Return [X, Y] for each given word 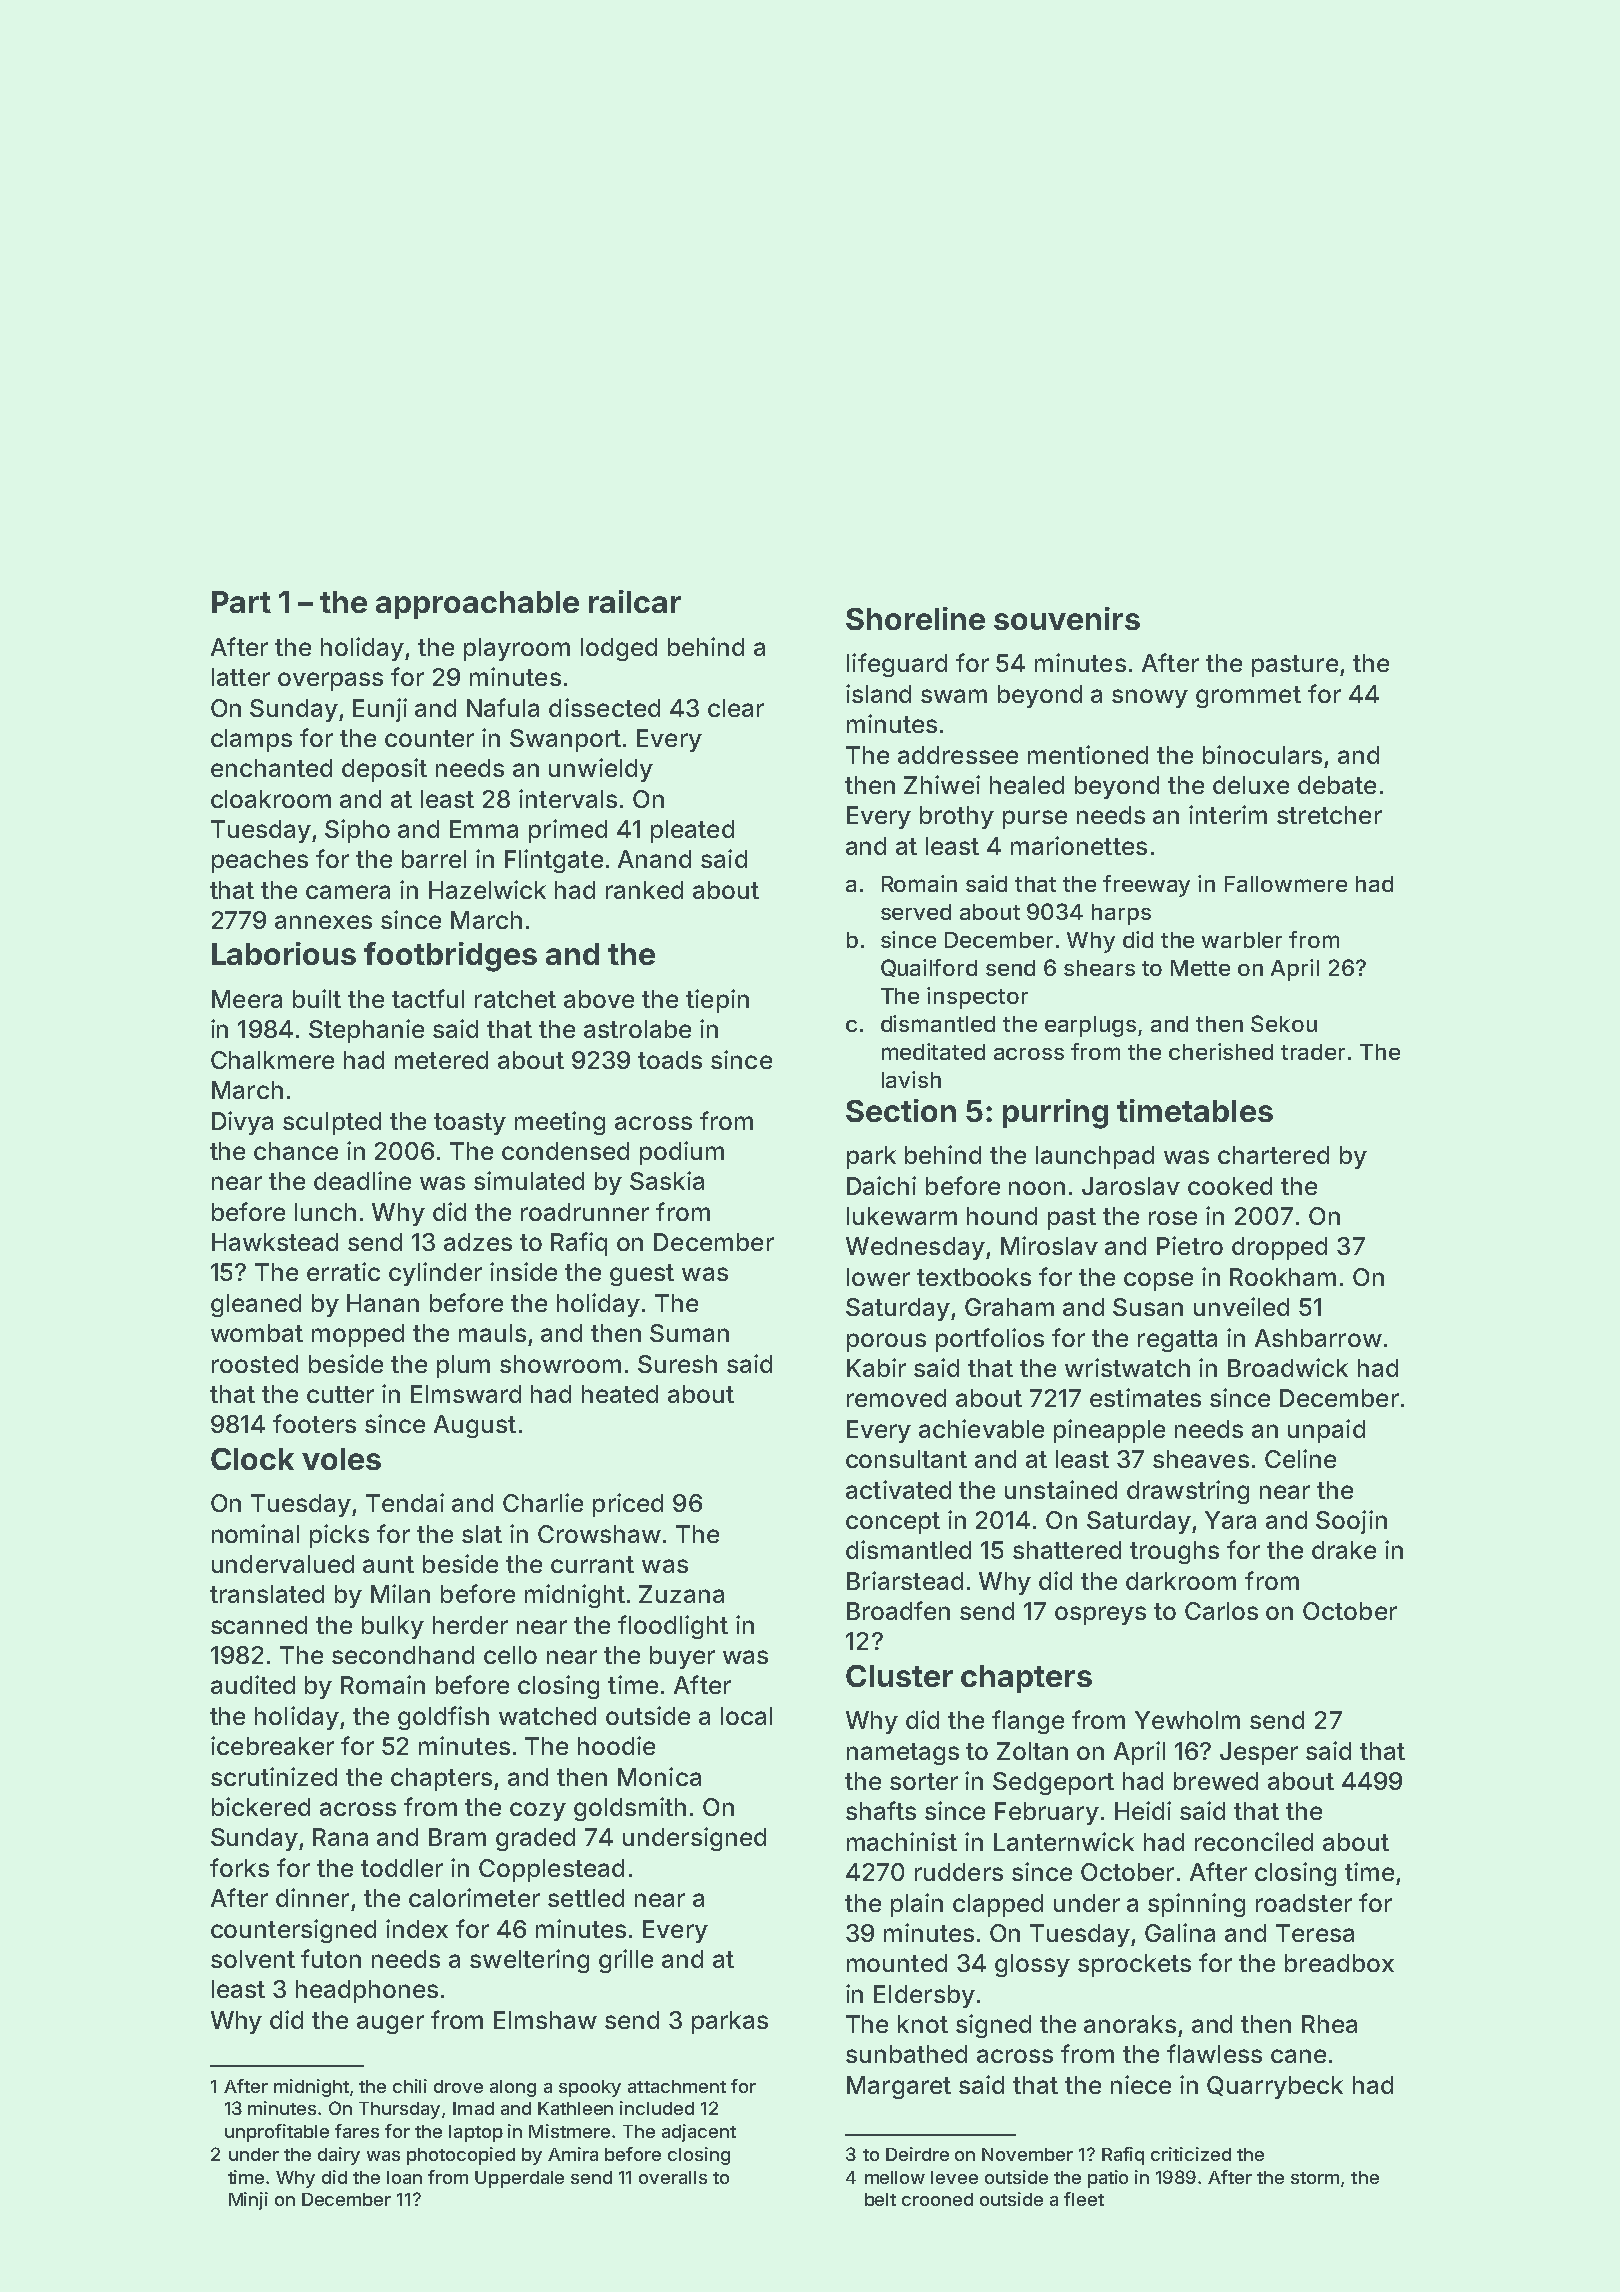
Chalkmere [272, 1060]
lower [878, 1277]
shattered [1067, 1550]
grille [626, 1961]
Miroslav [1049, 1245]
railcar [635, 601]
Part [241, 602]
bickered [261, 1806]
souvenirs [1067, 618]
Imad [473, 2108]
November [1027, 2154]
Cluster [899, 1676]
